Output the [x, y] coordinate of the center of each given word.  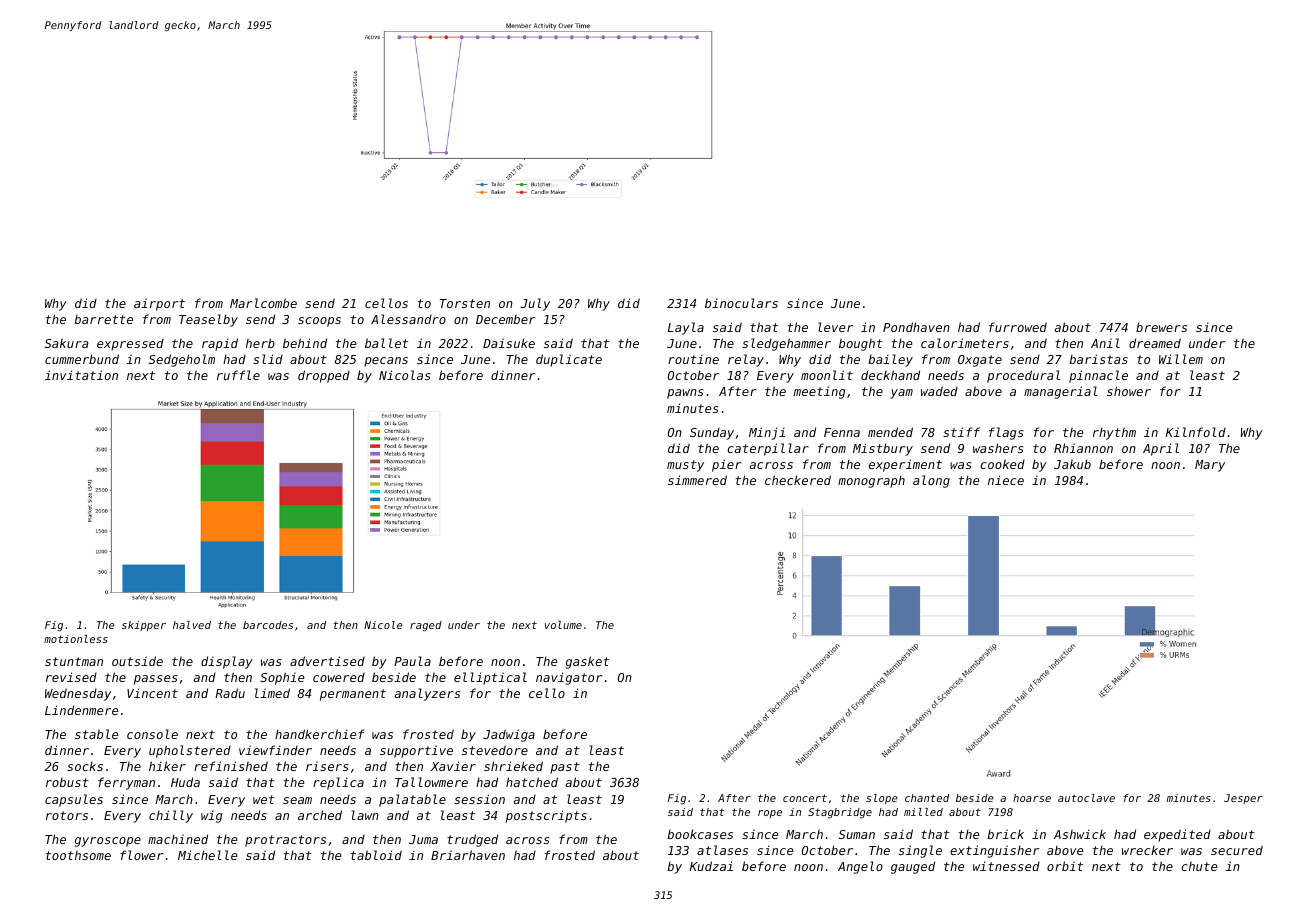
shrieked [513, 766]
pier [727, 465]
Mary [1210, 466]
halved [192, 625]
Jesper [1243, 799]
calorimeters [965, 343]
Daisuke [509, 343]
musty [685, 466]
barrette [103, 319]
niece [1006, 480]
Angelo [860, 867]
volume [563, 625]
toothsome [78, 855]
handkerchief [319, 734]
